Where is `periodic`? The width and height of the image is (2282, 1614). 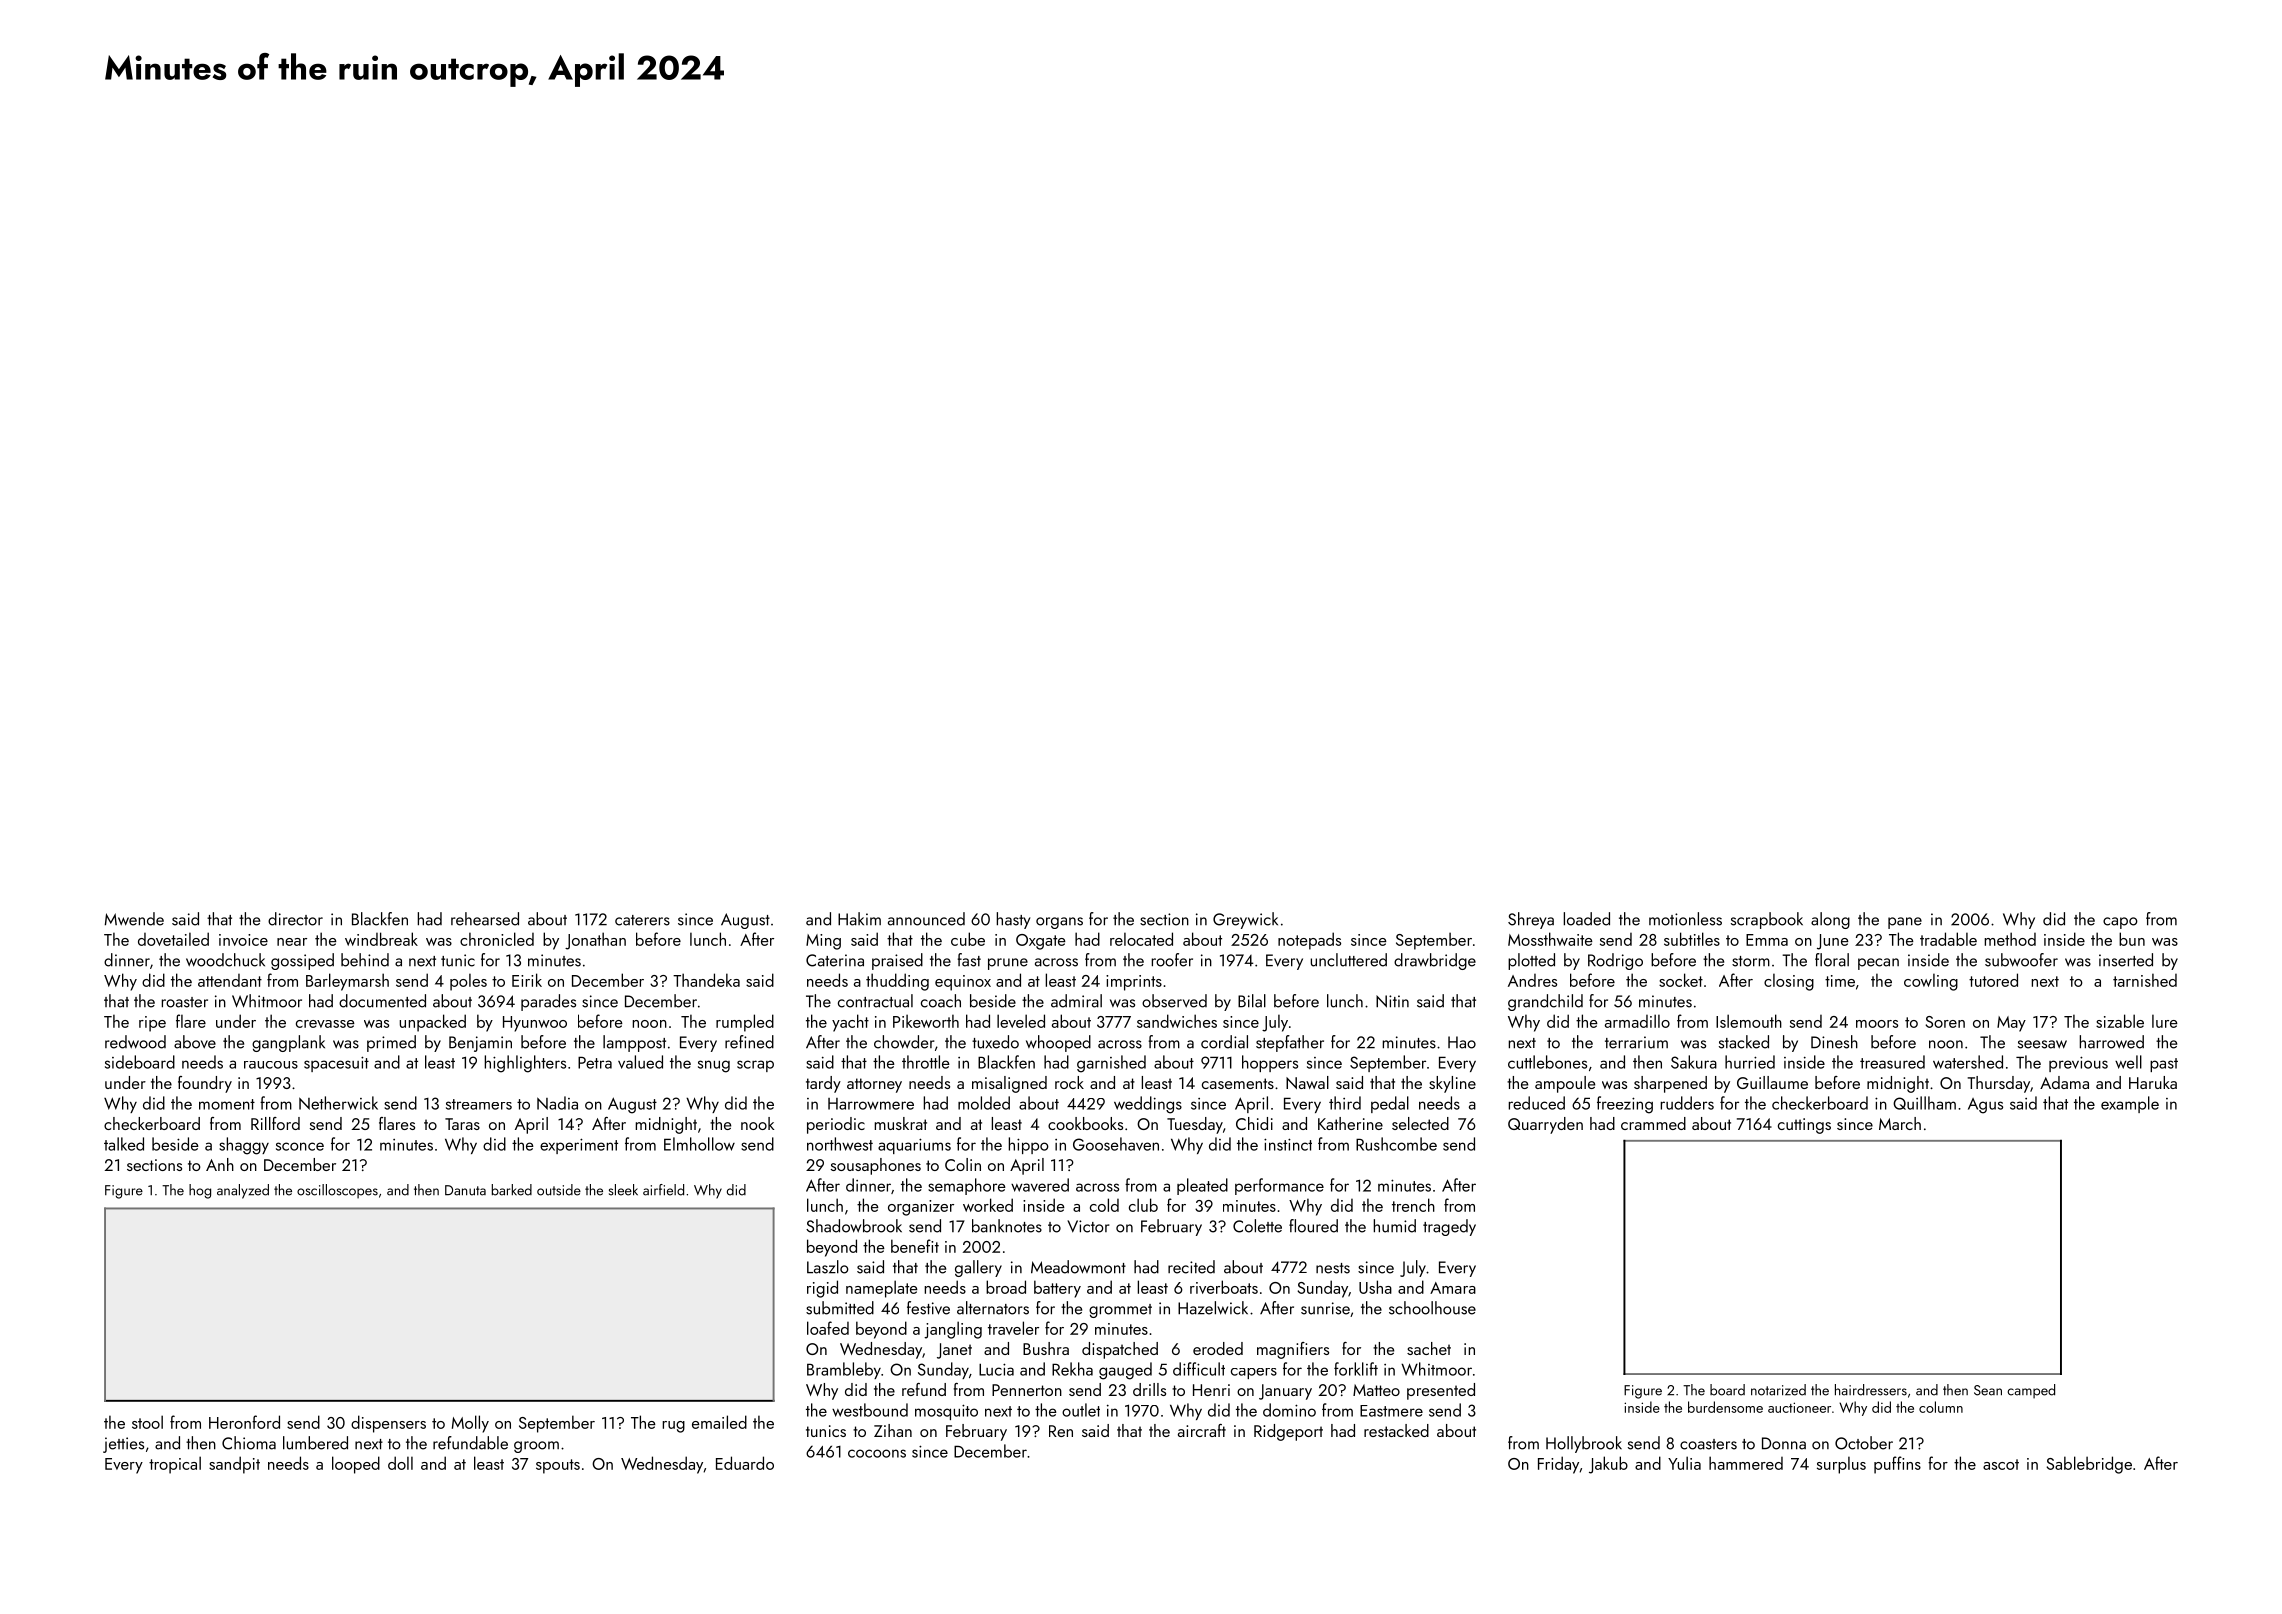 periodic is located at coordinates (836, 1125).
